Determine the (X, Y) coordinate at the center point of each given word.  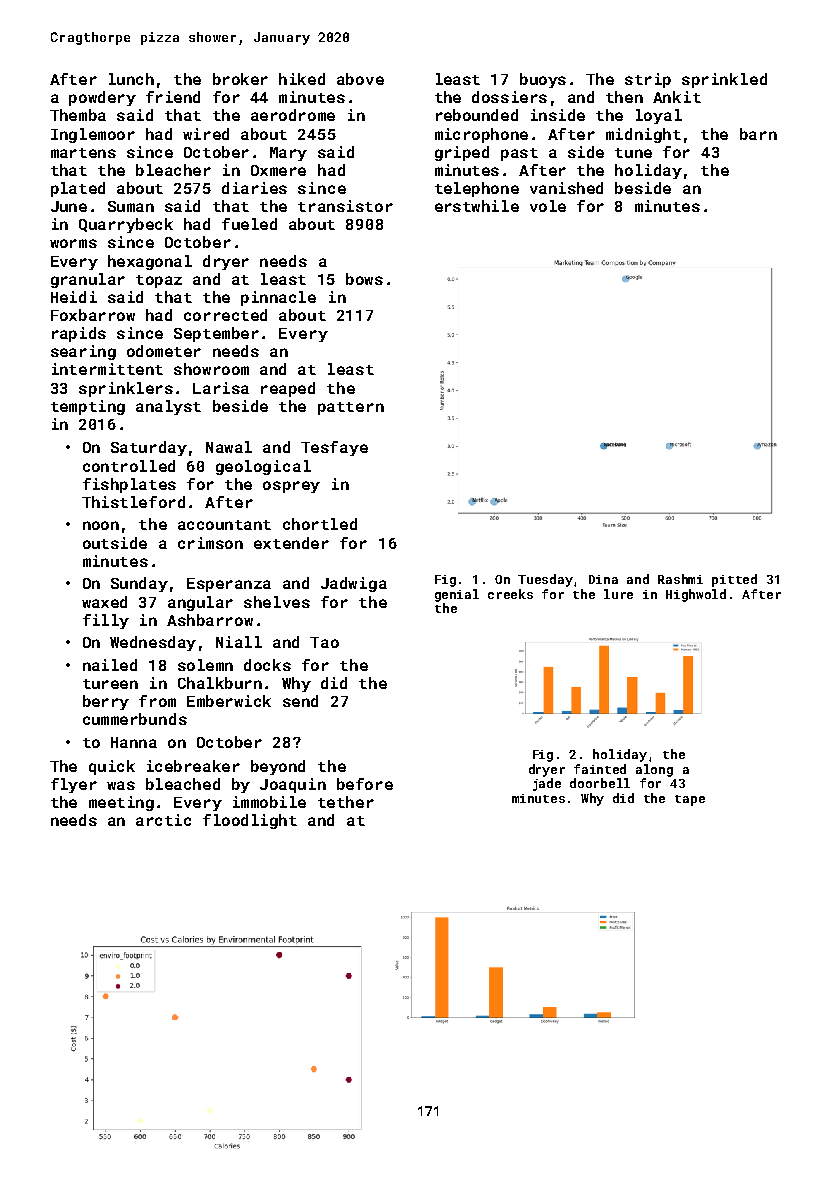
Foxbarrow (93, 315)
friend (173, 97)
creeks (510, 594)
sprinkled (724, 80)
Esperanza (229, 585)
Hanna (134, 742)
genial (457, 595)
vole (548, 206)
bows (364, 279)
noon (101, 525)
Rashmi (680, 579)
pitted (734, 580)
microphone (481, 135)
